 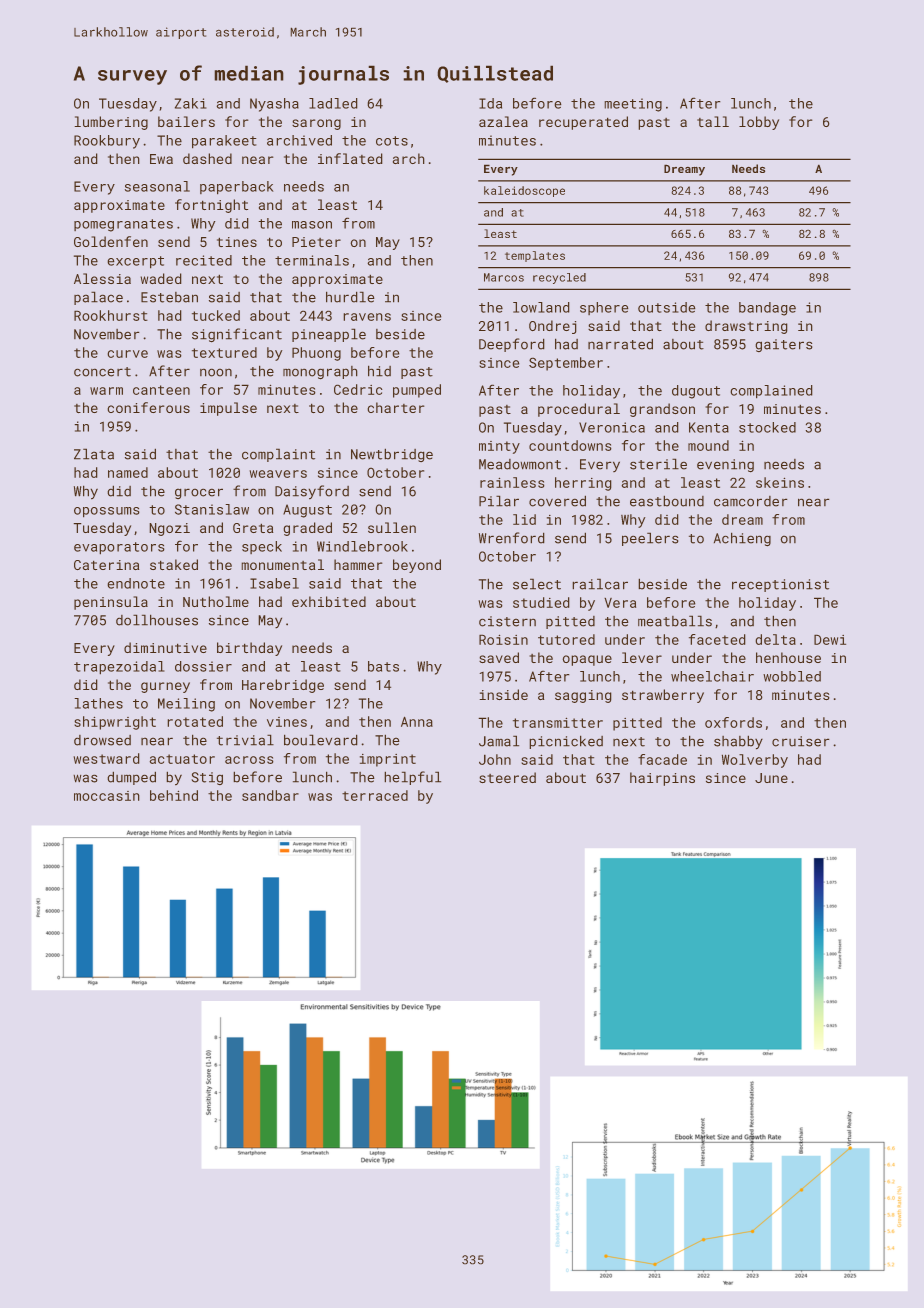 I want to click on kaleidoscope, so click(x=524, y=191).
